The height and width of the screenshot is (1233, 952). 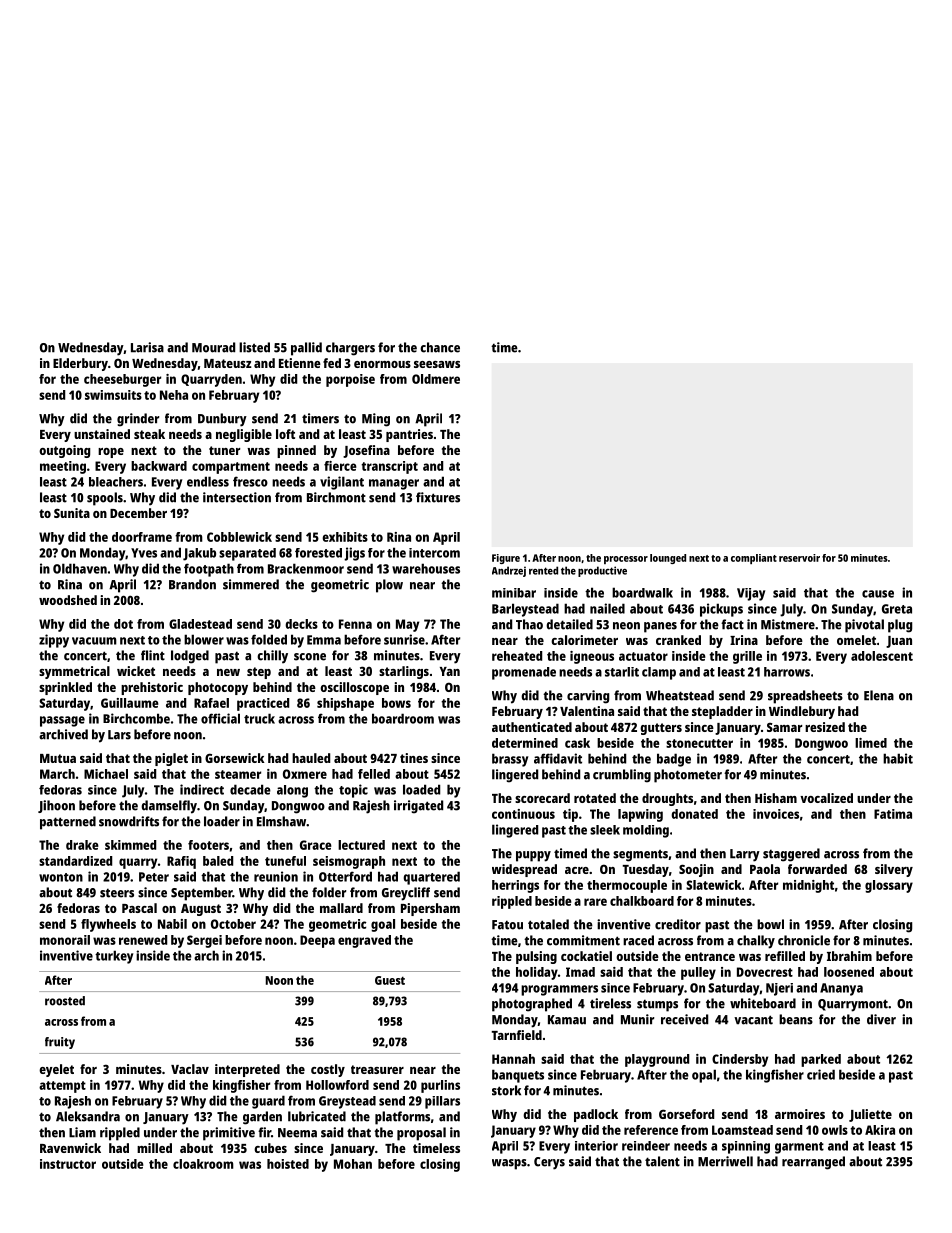 What do you see at coordinates (548, 924) in the screenshot?
I see `totaled` at bounding box center [548, 924].
